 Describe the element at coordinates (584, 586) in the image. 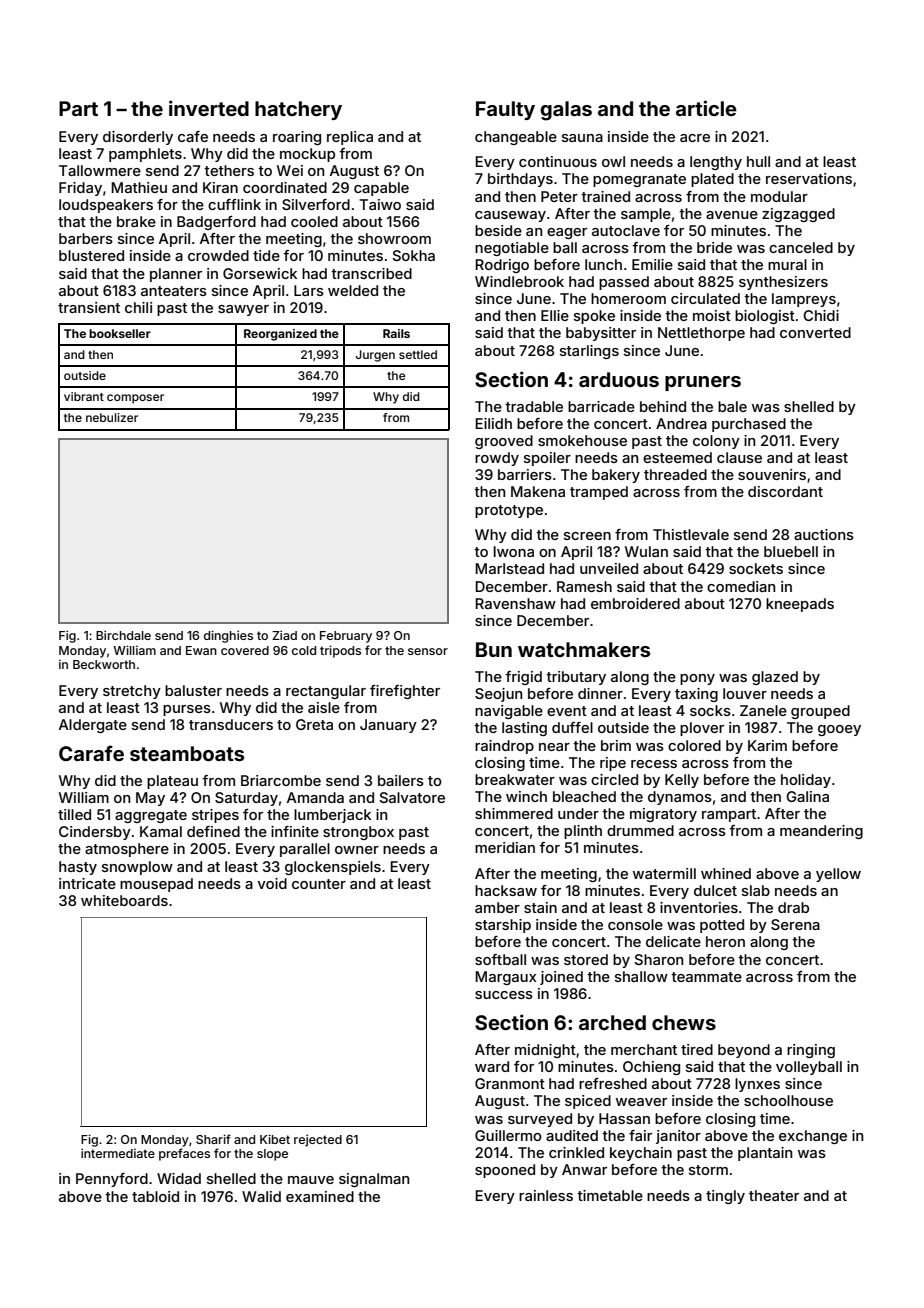

I see `Ramesh` at that location.
